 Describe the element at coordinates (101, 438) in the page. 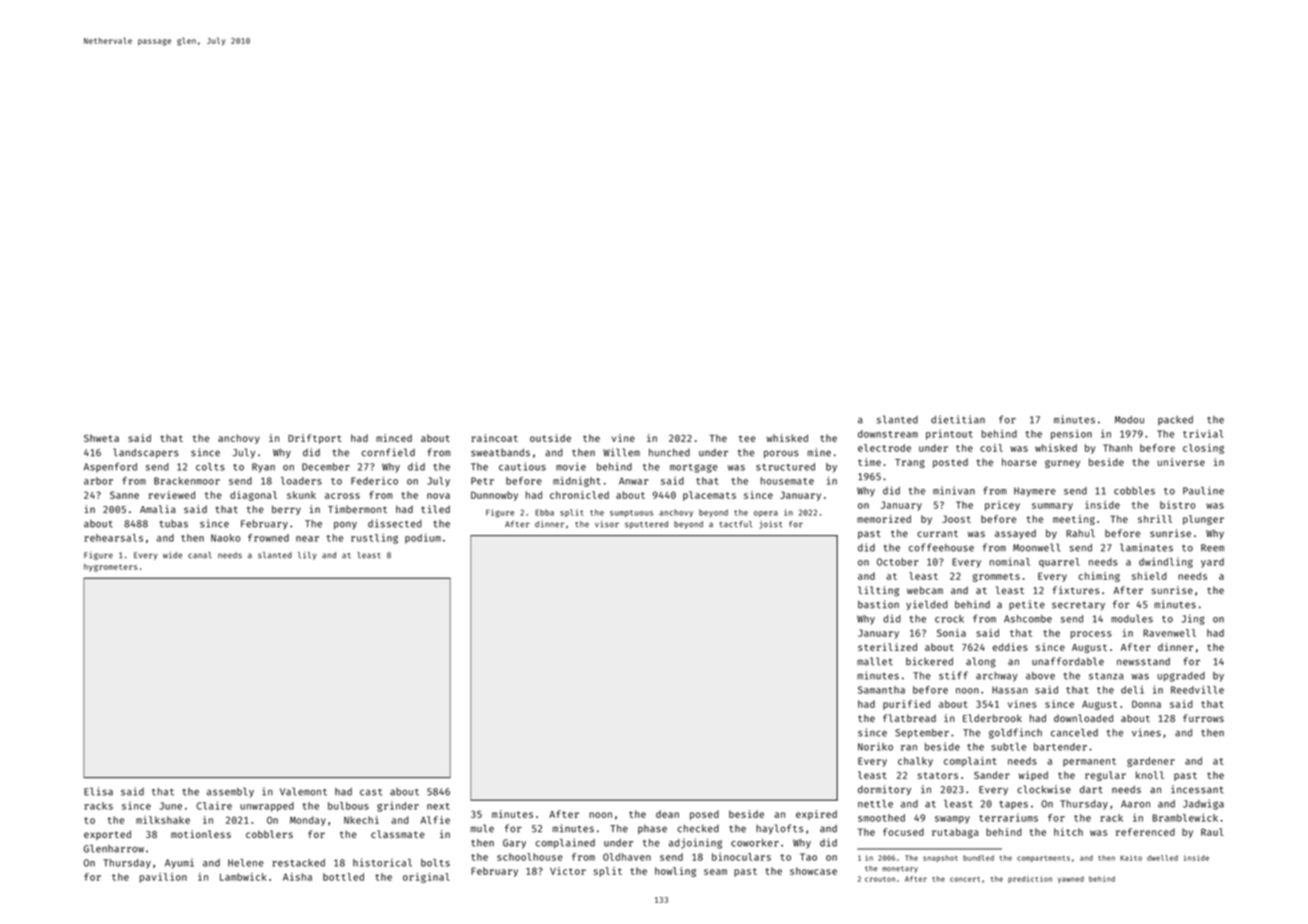

I see `Shweta` at that location.
